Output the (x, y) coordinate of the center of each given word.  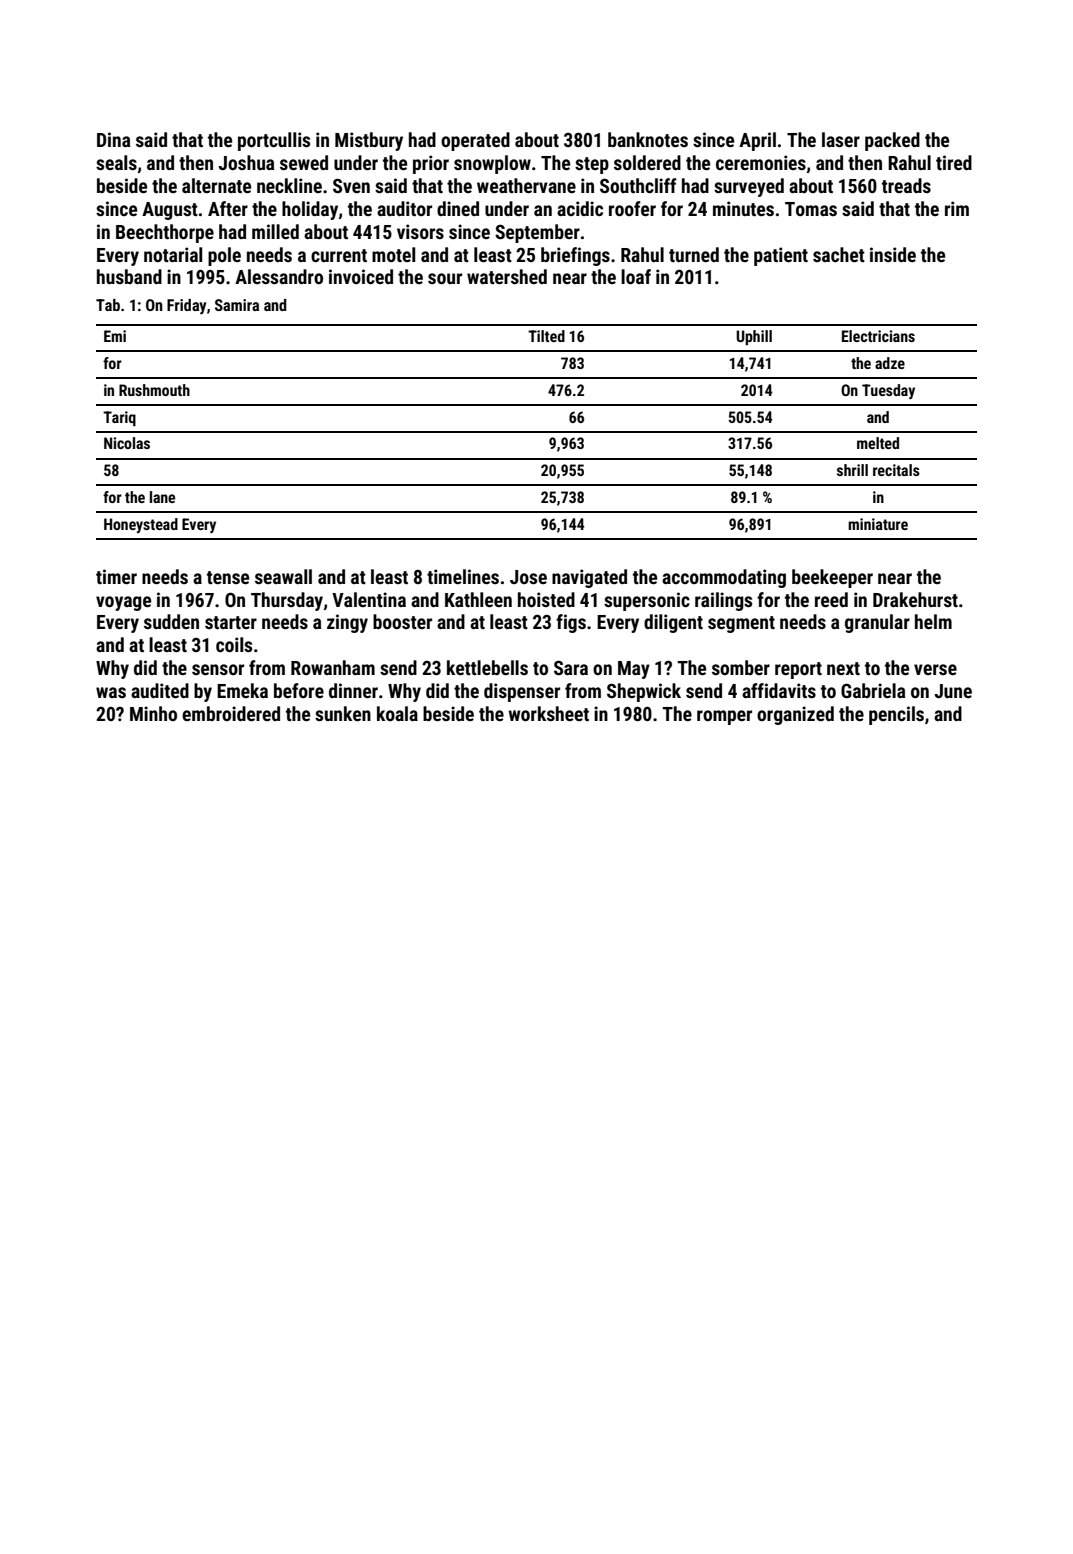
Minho (153, 713)
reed (831, 599)
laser (841, 139)
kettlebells (487, 667)
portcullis (274, 141)
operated (475, 141)
